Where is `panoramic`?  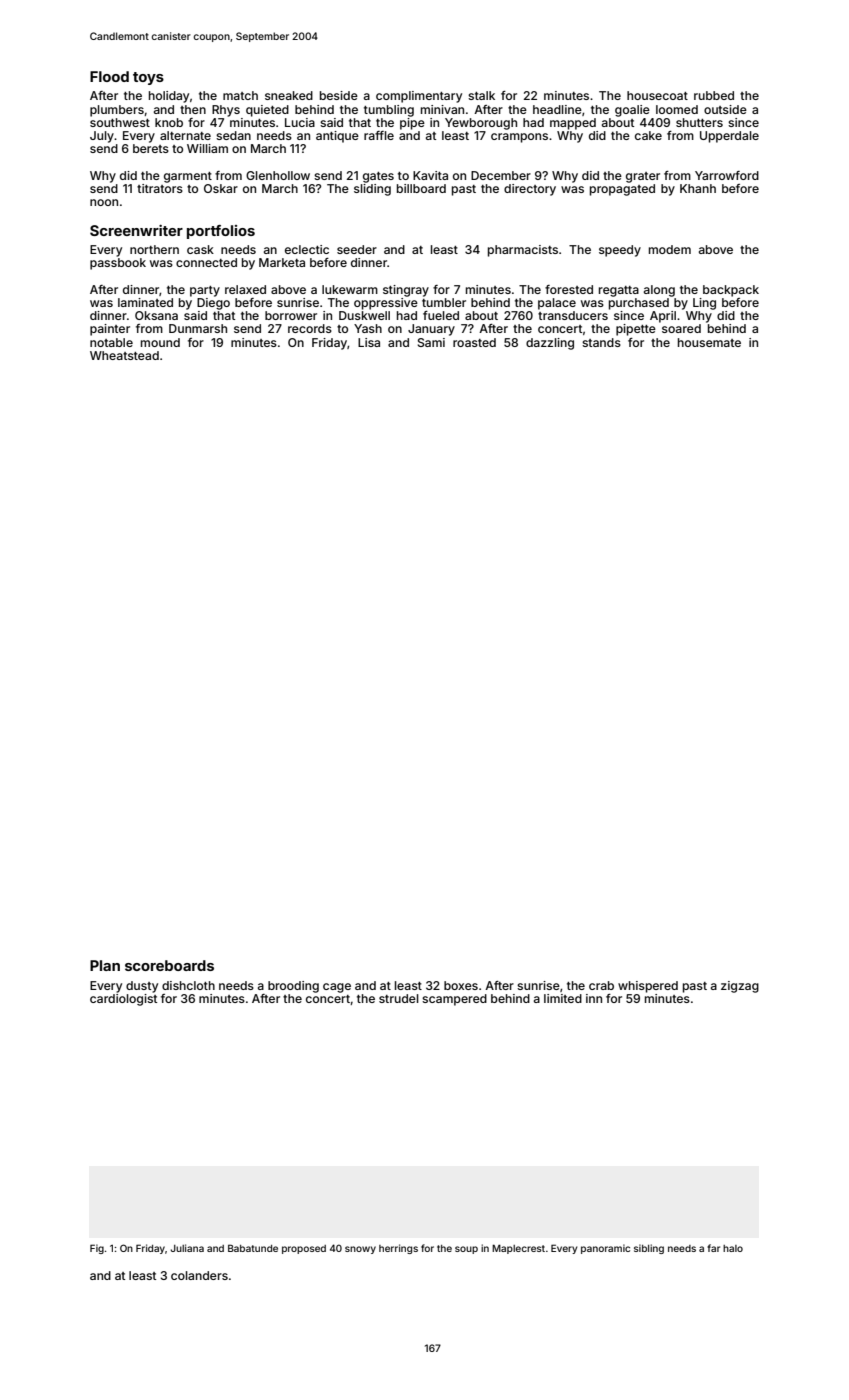
panoramic is located at coordinates (605, 1249).
